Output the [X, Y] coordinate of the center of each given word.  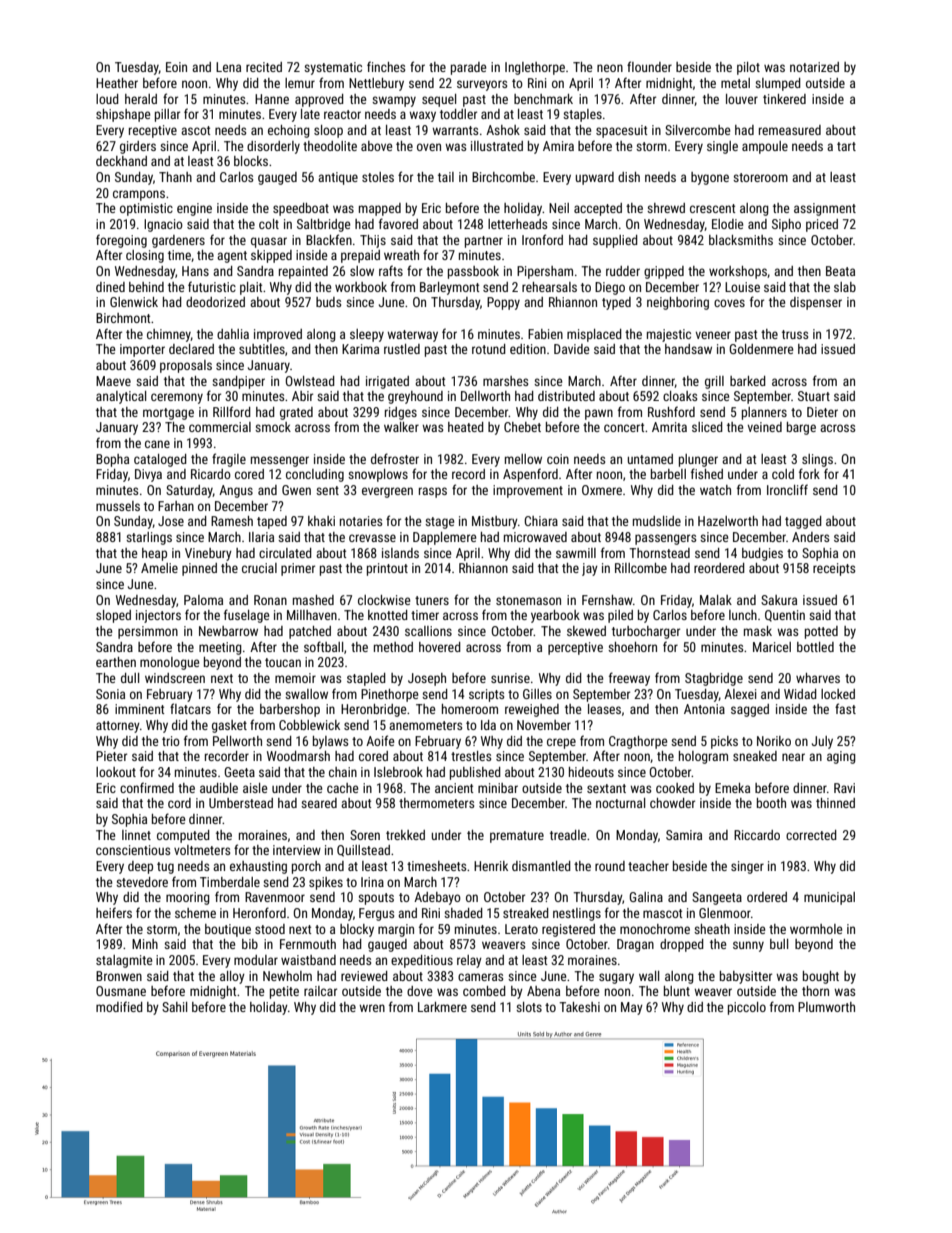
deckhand [121, 161]
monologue [169, 663]
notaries [361, 521]
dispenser [816, 303]
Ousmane [121, 991]
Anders [810, 537]
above [376, 146]
